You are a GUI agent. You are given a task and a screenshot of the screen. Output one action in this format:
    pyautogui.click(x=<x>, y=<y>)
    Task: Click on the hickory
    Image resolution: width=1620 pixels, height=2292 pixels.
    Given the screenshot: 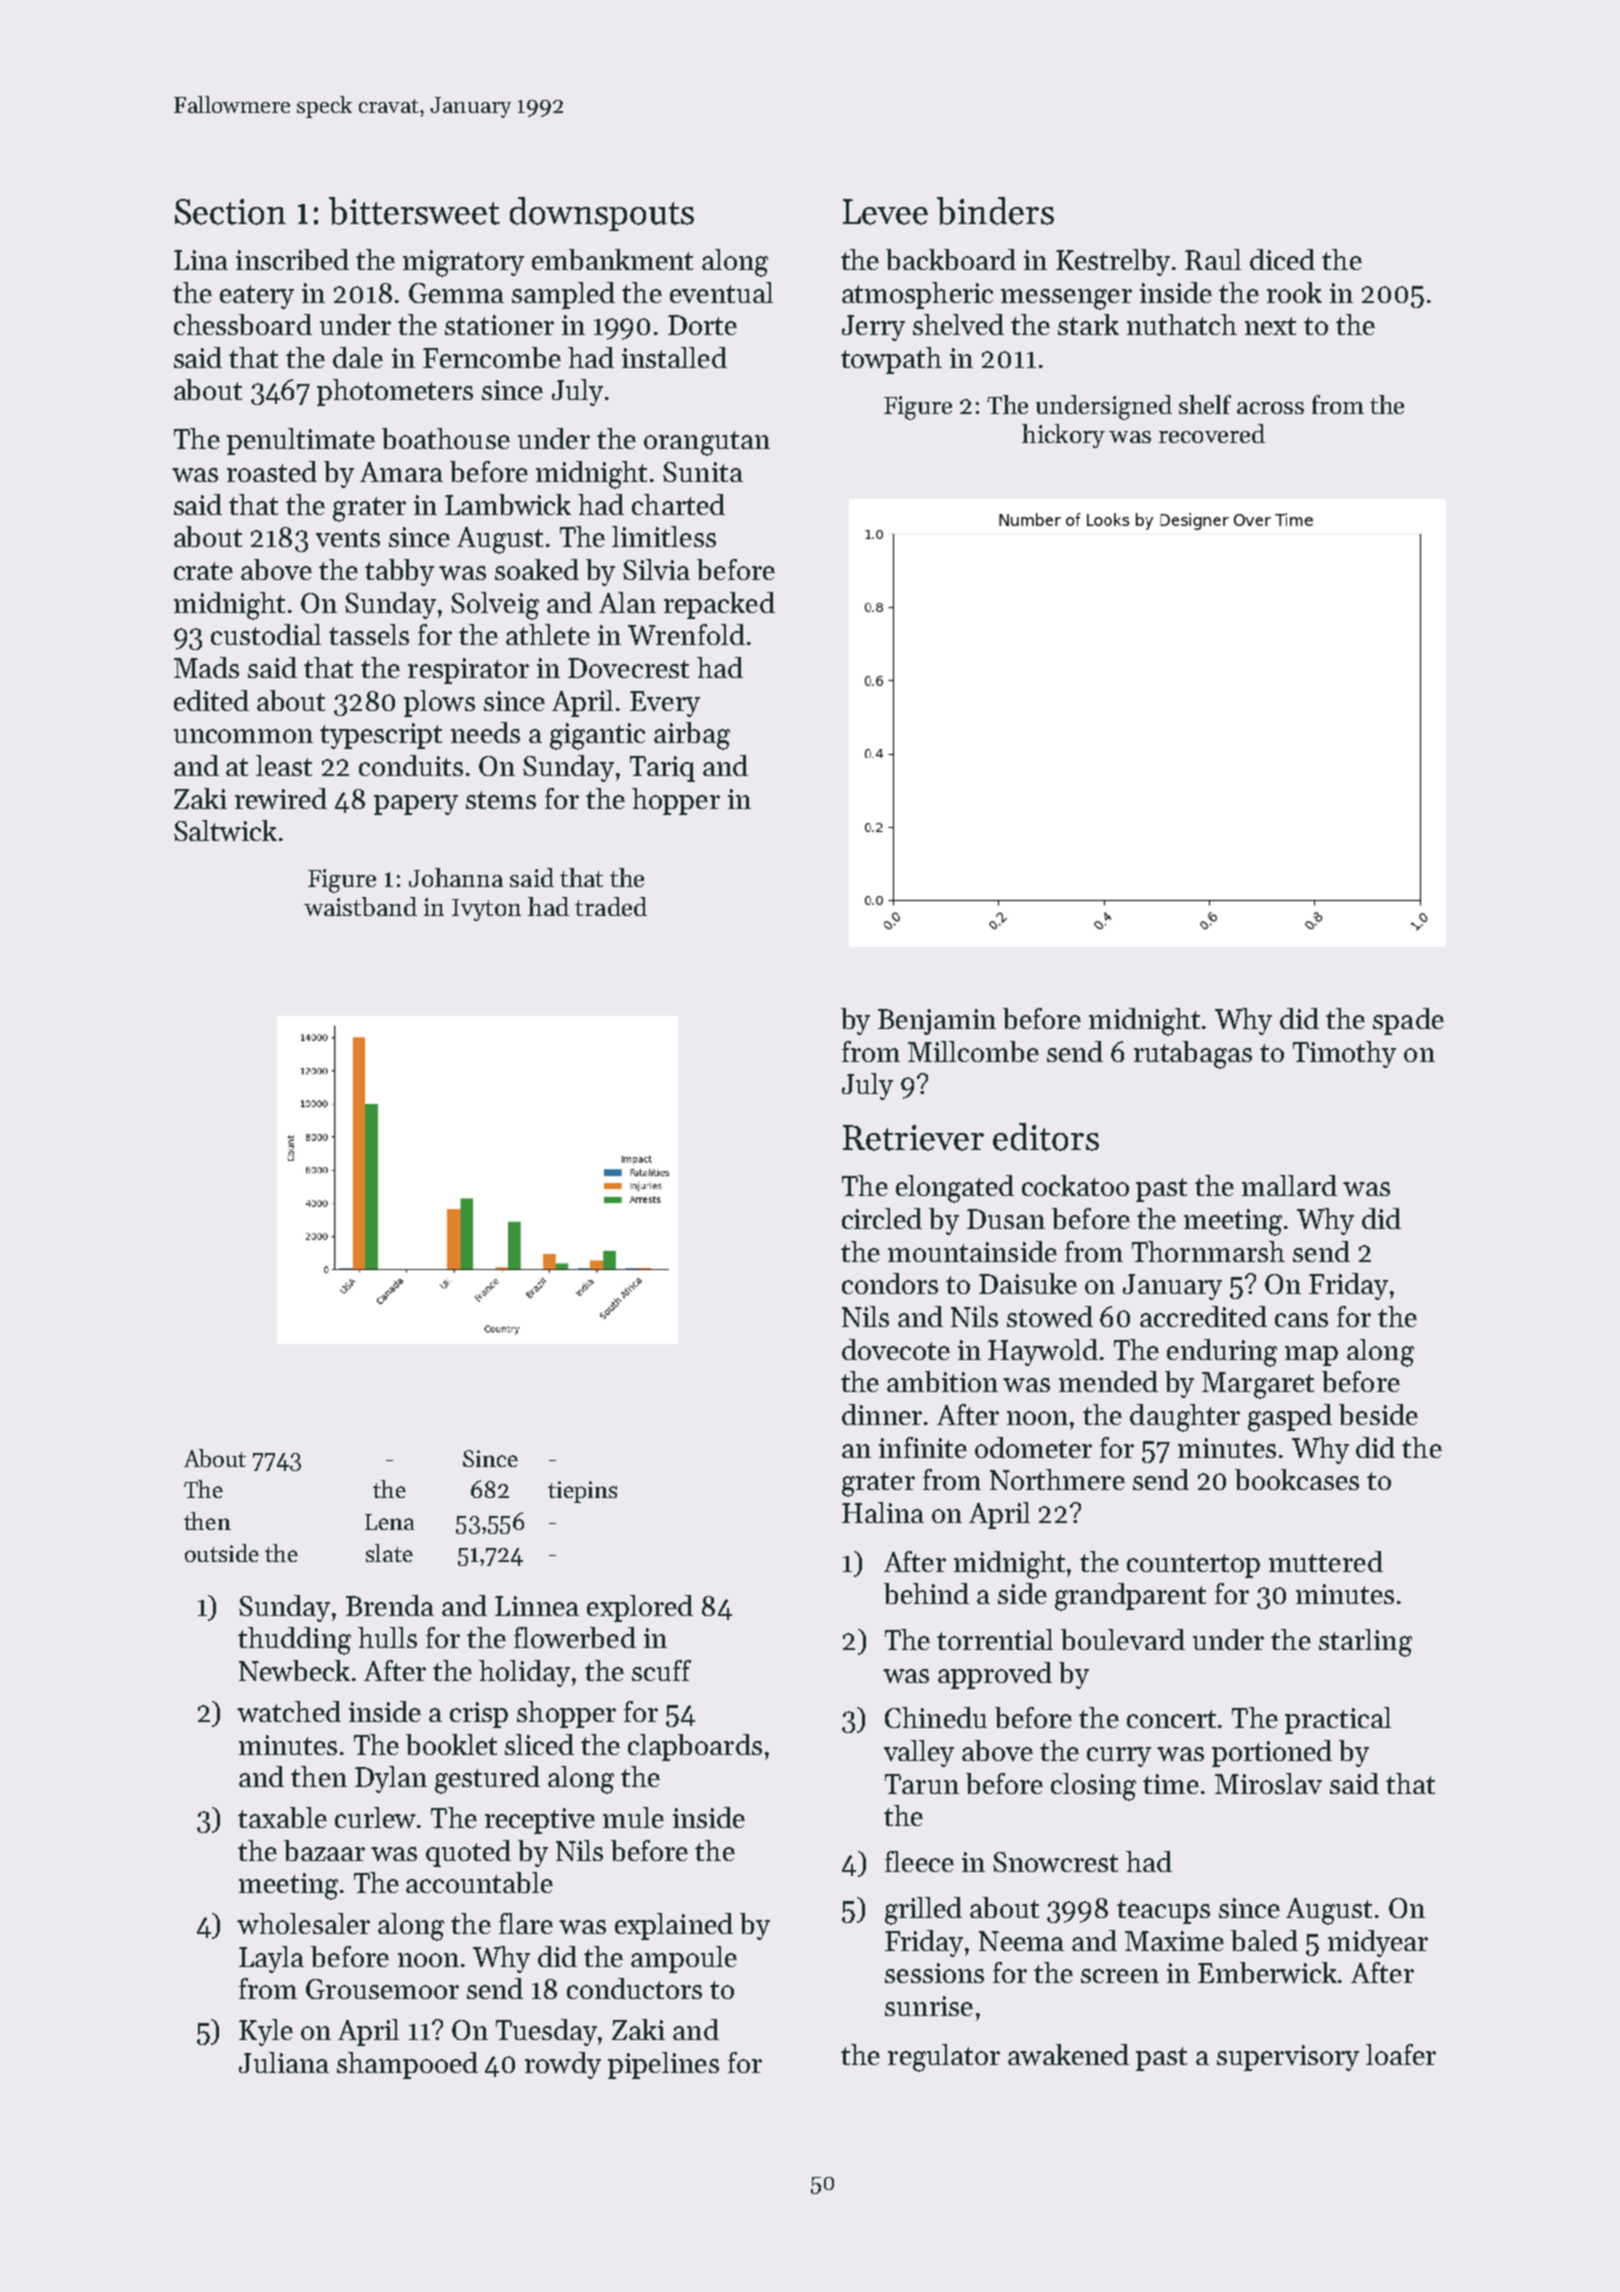 What is the action you would take?
    pyautogui.click(x=1063, y=436)
